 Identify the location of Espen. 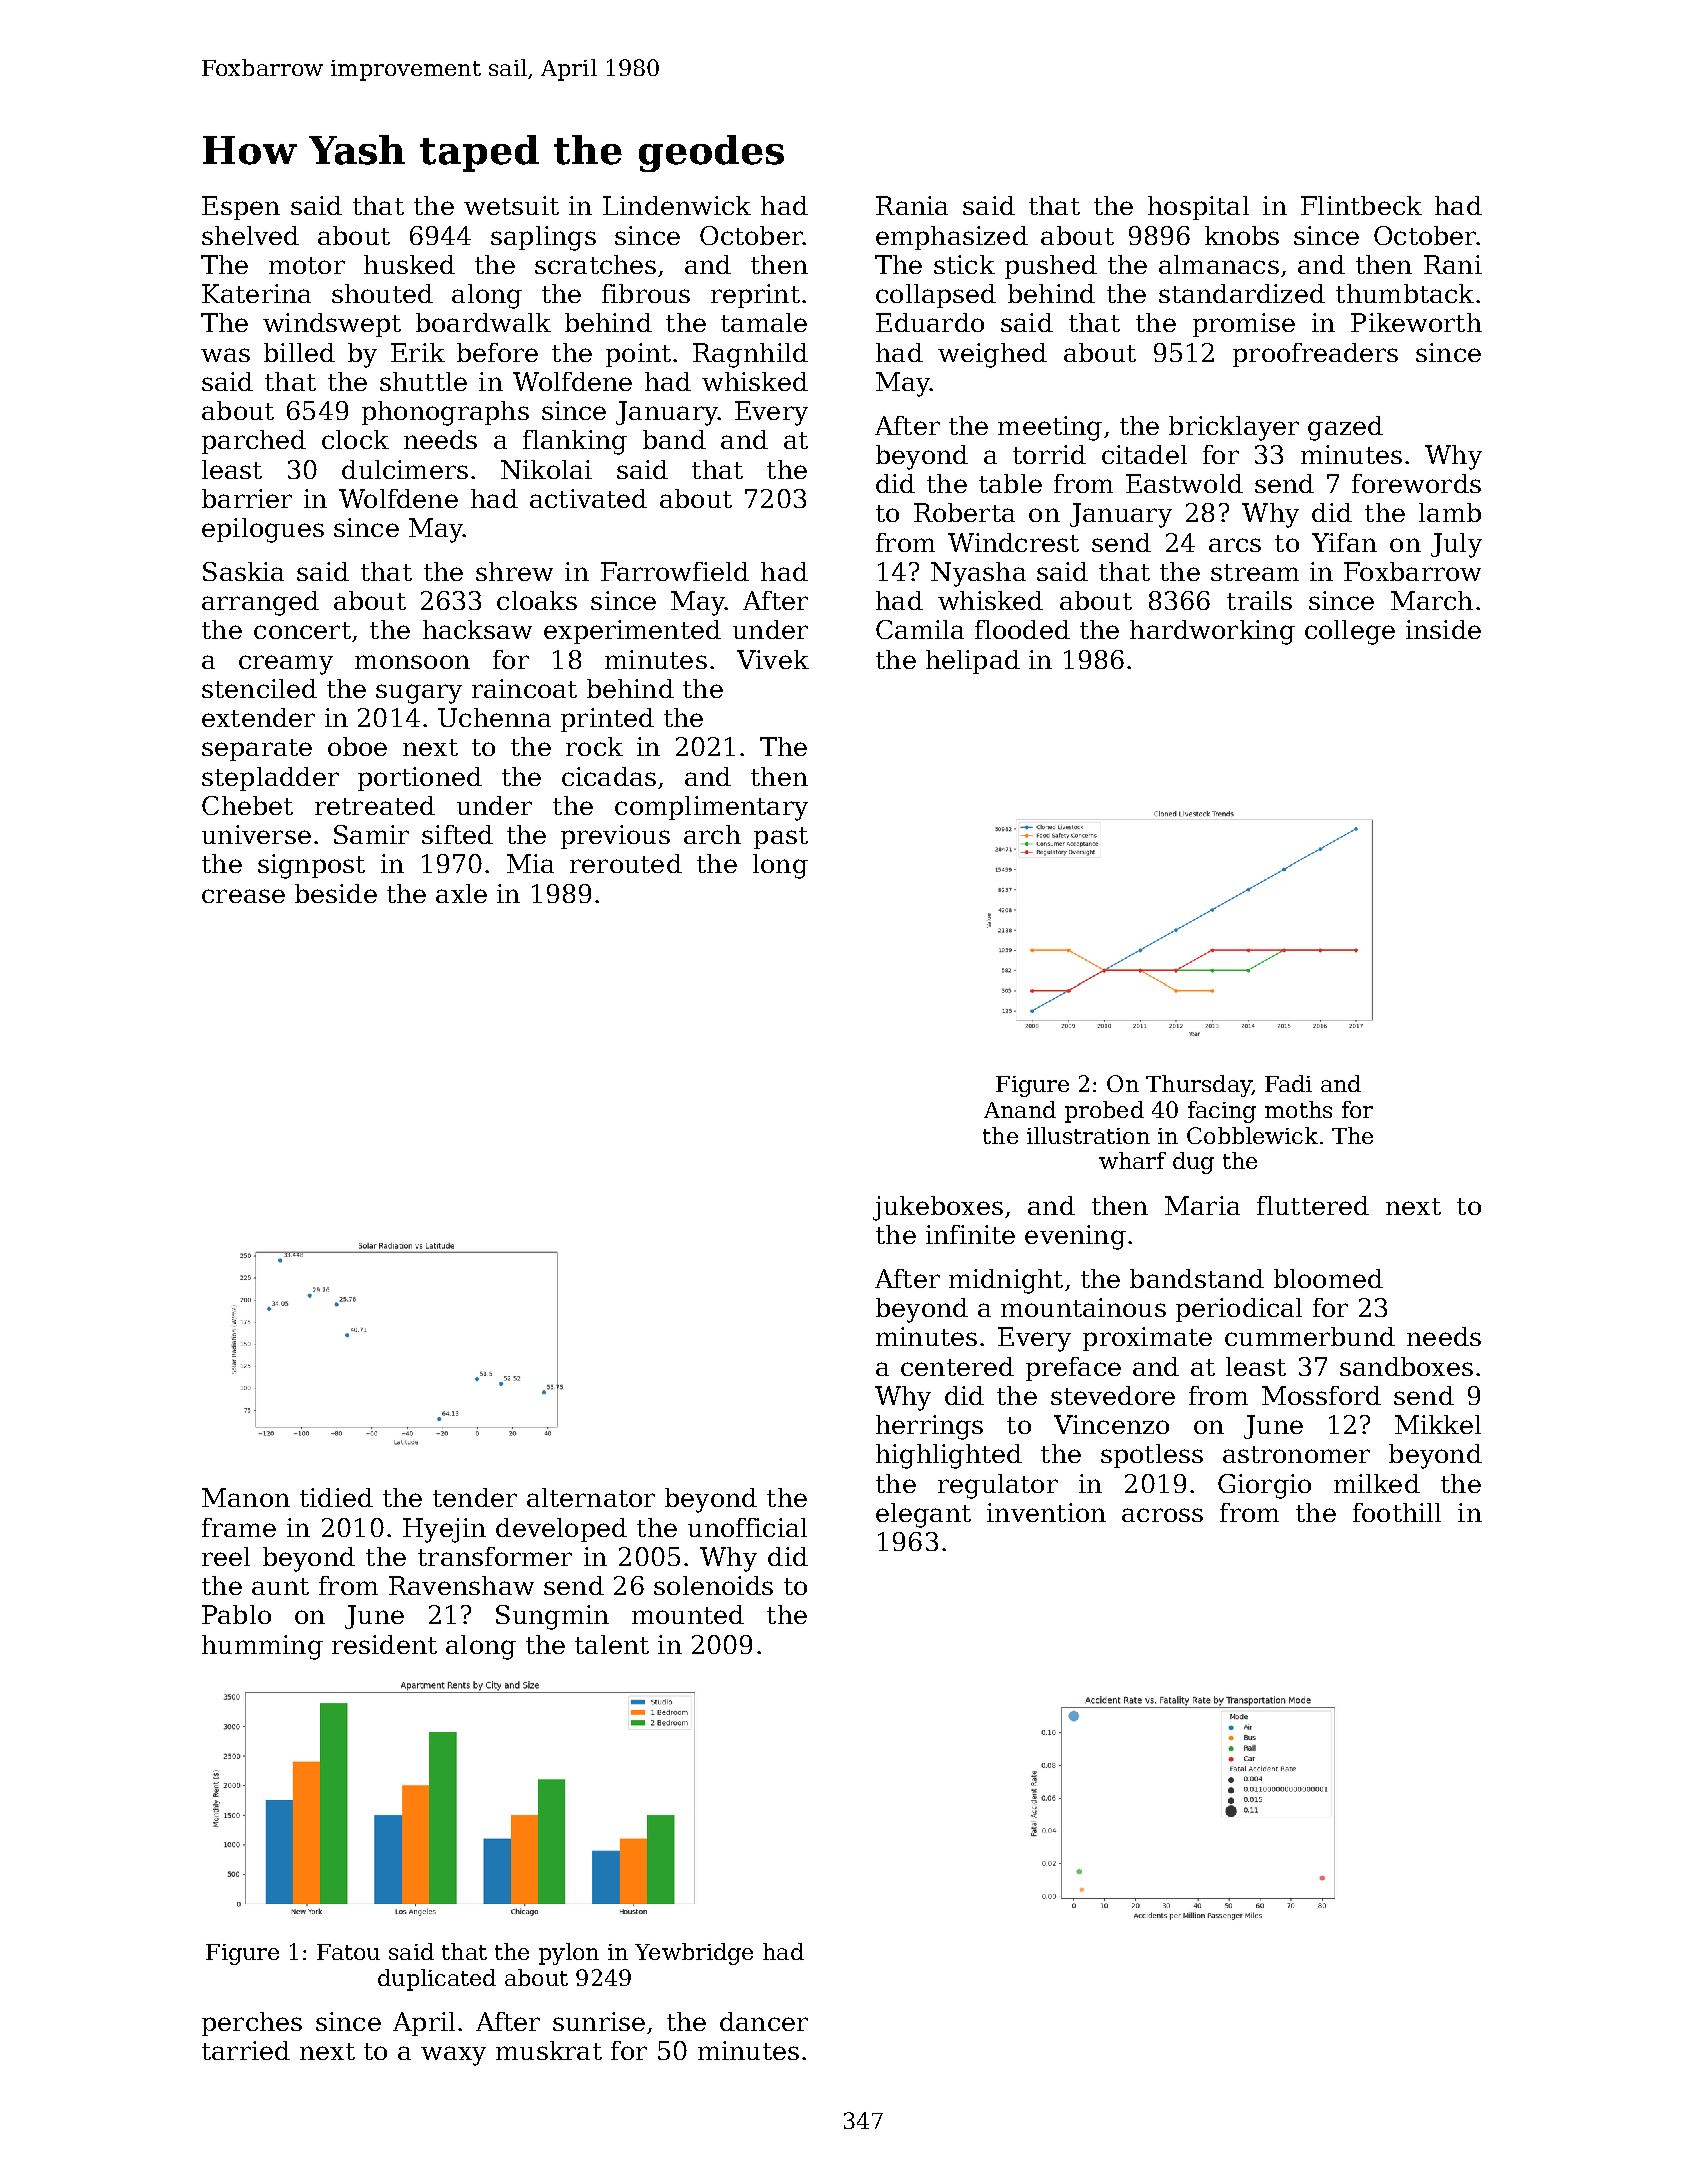
(241, 208).
